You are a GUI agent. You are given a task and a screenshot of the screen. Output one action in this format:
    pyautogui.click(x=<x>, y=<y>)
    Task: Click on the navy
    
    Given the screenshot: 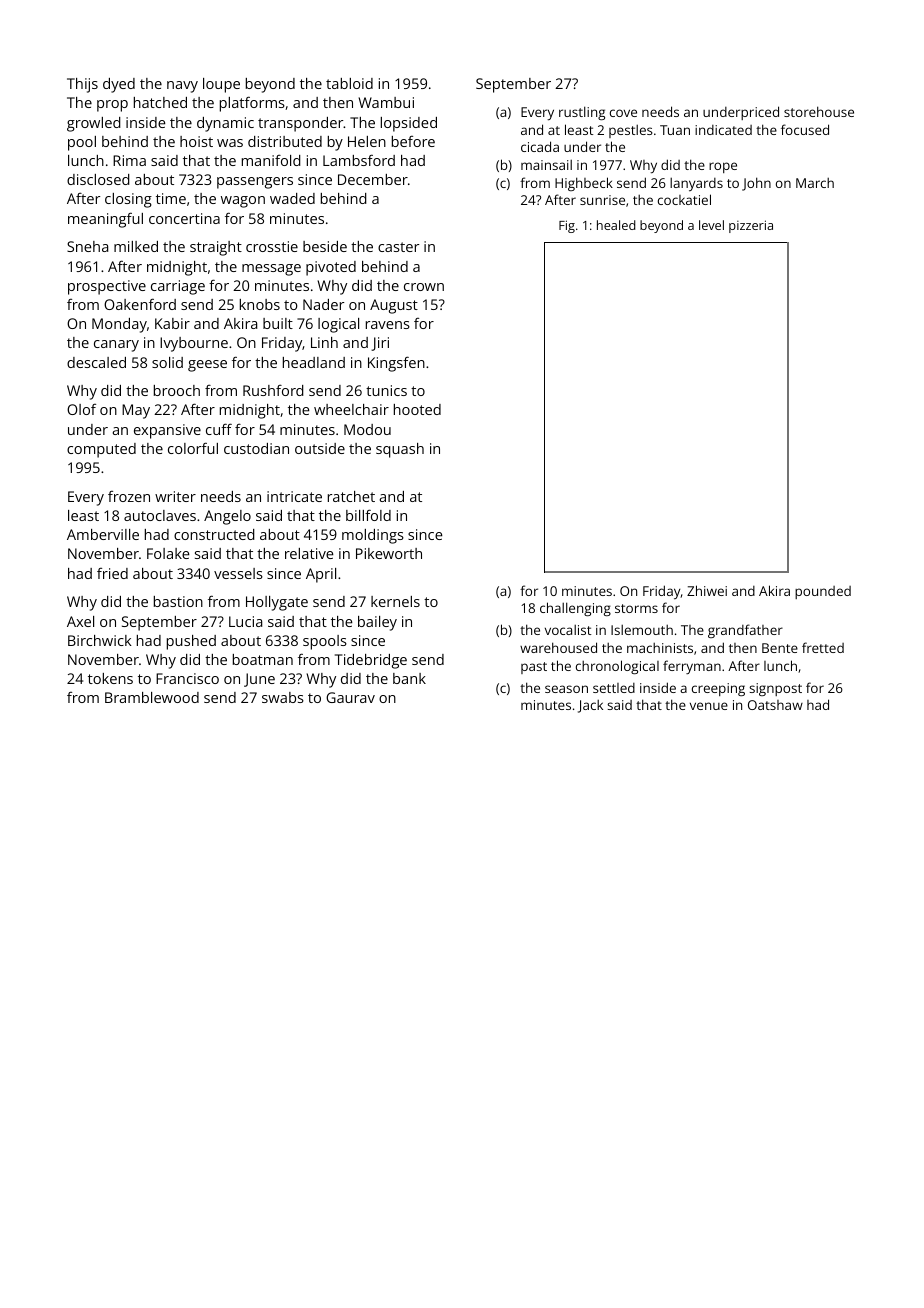 What is the action you would take?
    pyautogui.click(x=182, y=87)
